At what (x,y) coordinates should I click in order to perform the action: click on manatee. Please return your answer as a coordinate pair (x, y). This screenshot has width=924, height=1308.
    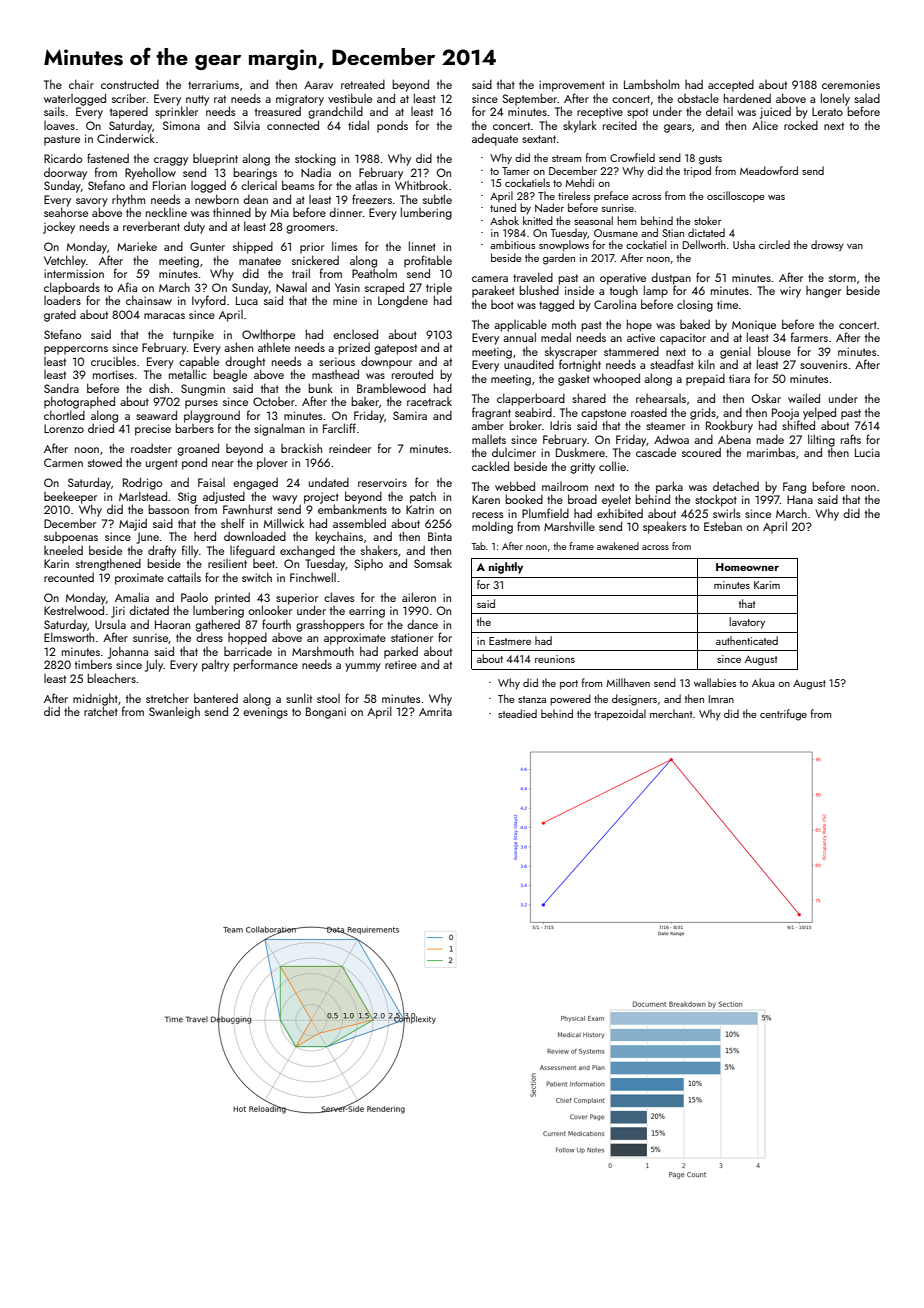
    Looking at the image, I should click on (260, 261).
